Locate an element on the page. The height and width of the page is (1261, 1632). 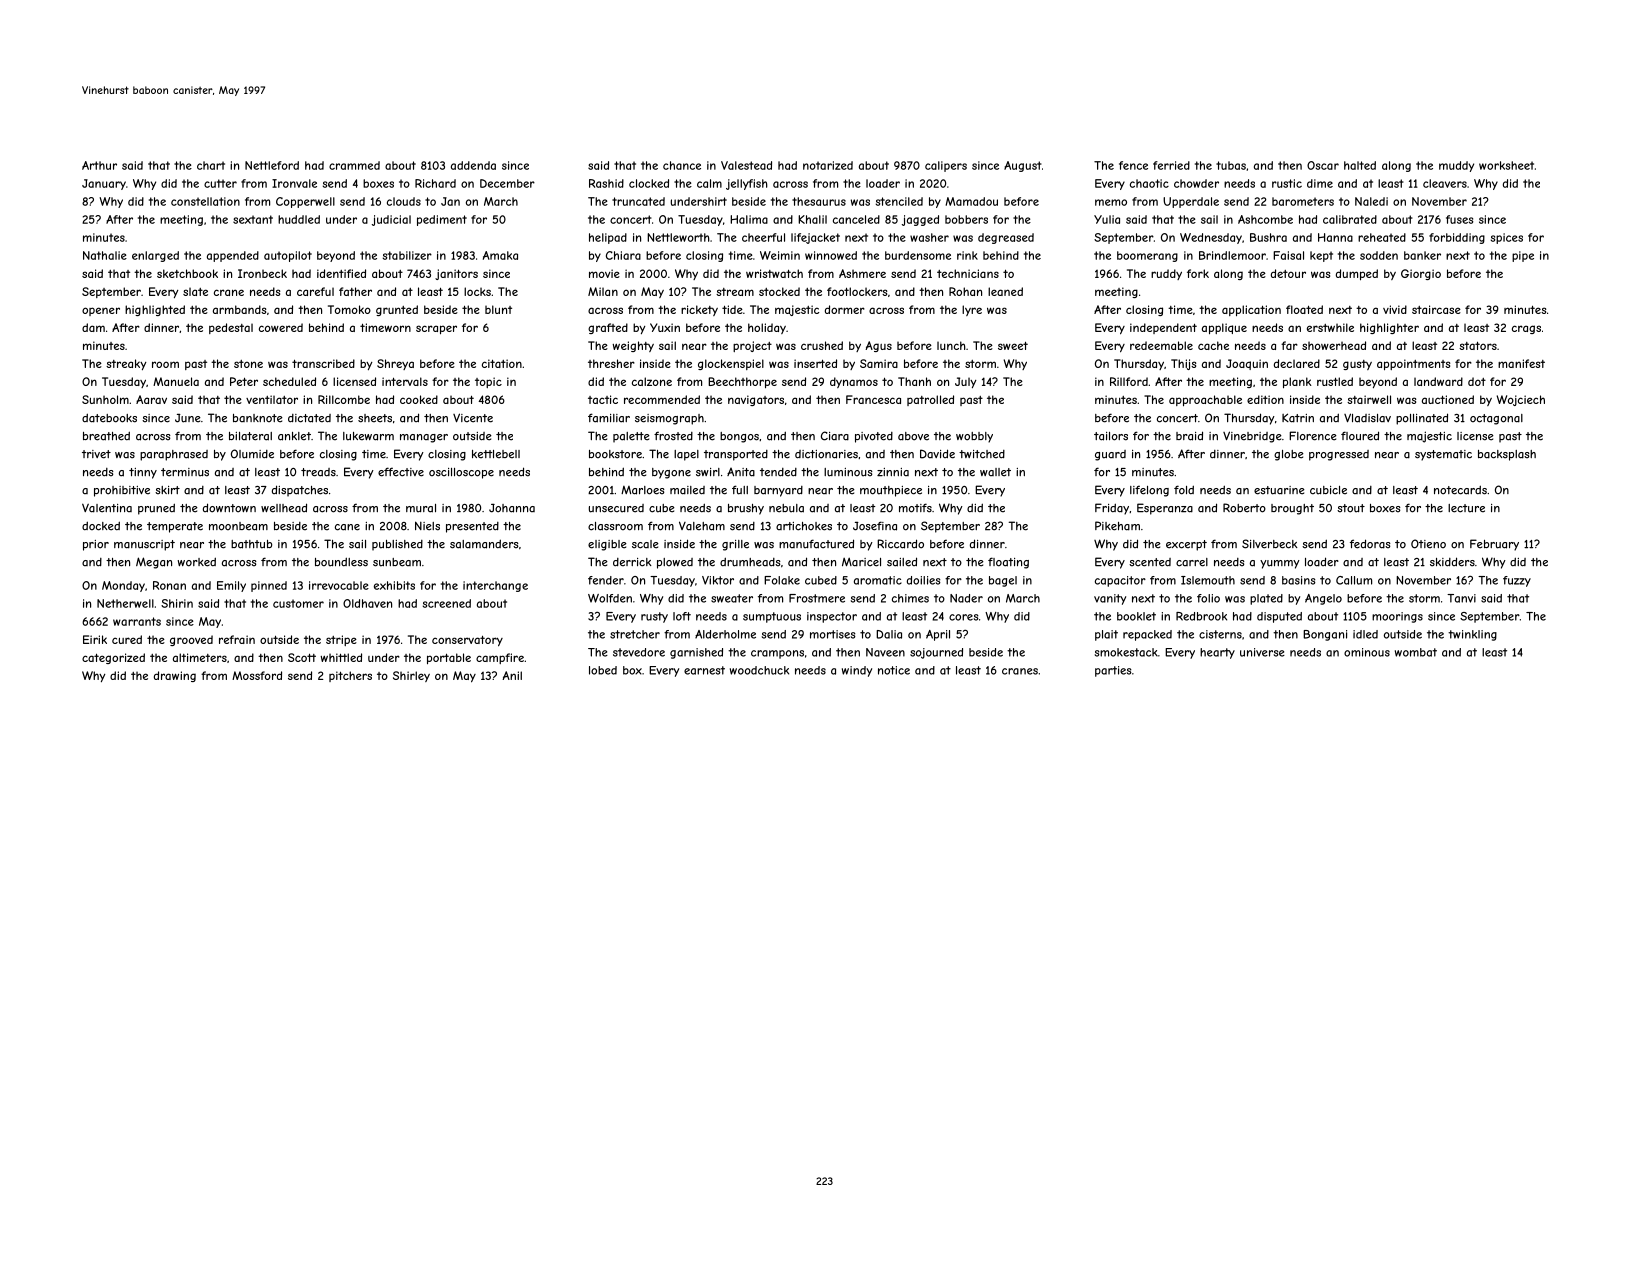
lifelong is located at coordinates (1149, 491).
